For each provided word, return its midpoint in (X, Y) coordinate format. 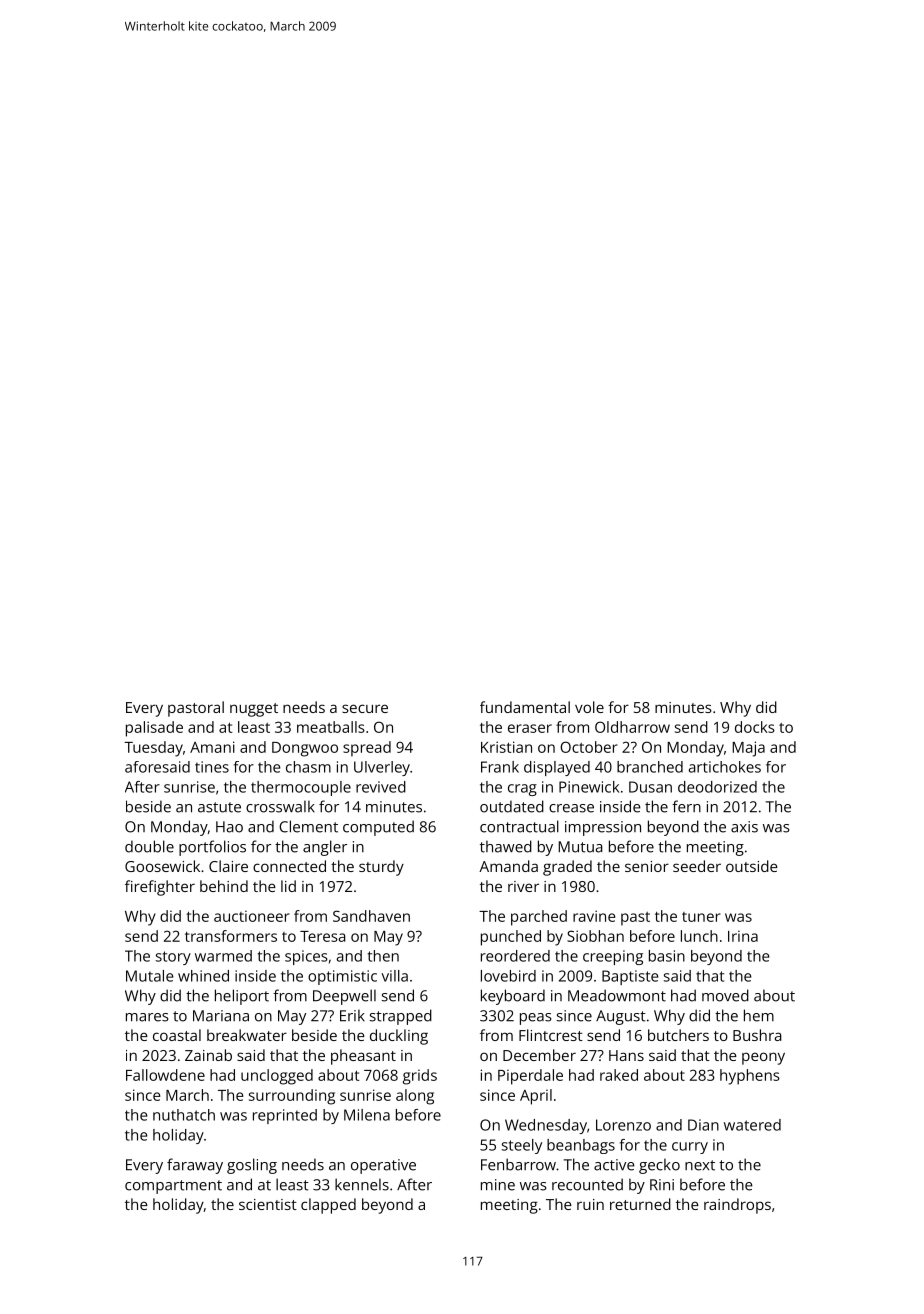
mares (147, 1017)
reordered (515, 956)
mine (498, 1185)
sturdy (381, 868)
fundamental (525, 707)
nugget (254, 710)
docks (755, 727)
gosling (252, 1166)
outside (752, 866)
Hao (229, 827)
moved (725, 995)
